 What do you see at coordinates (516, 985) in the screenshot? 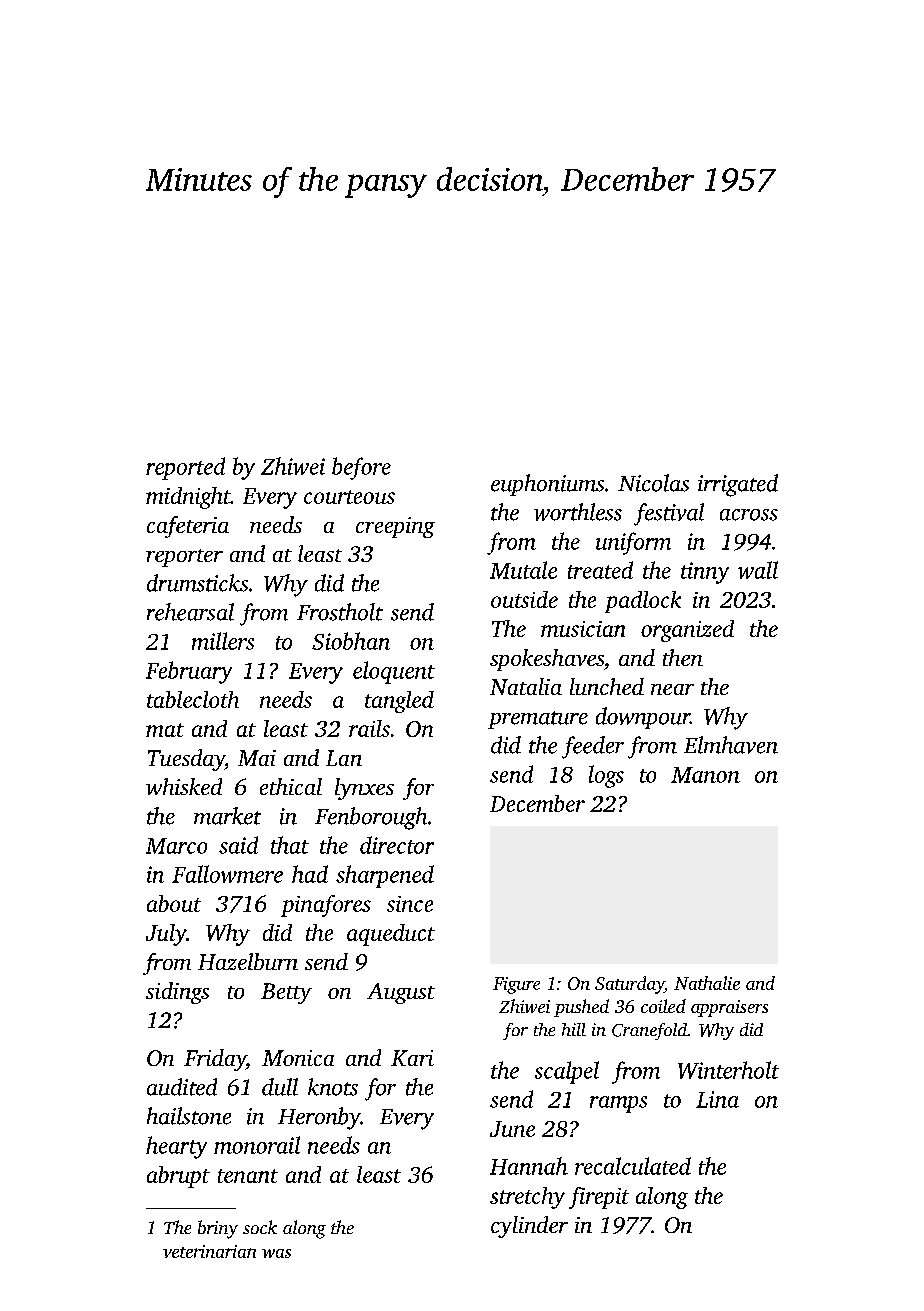
I see `Figure` at bounding box center [516, 985].
